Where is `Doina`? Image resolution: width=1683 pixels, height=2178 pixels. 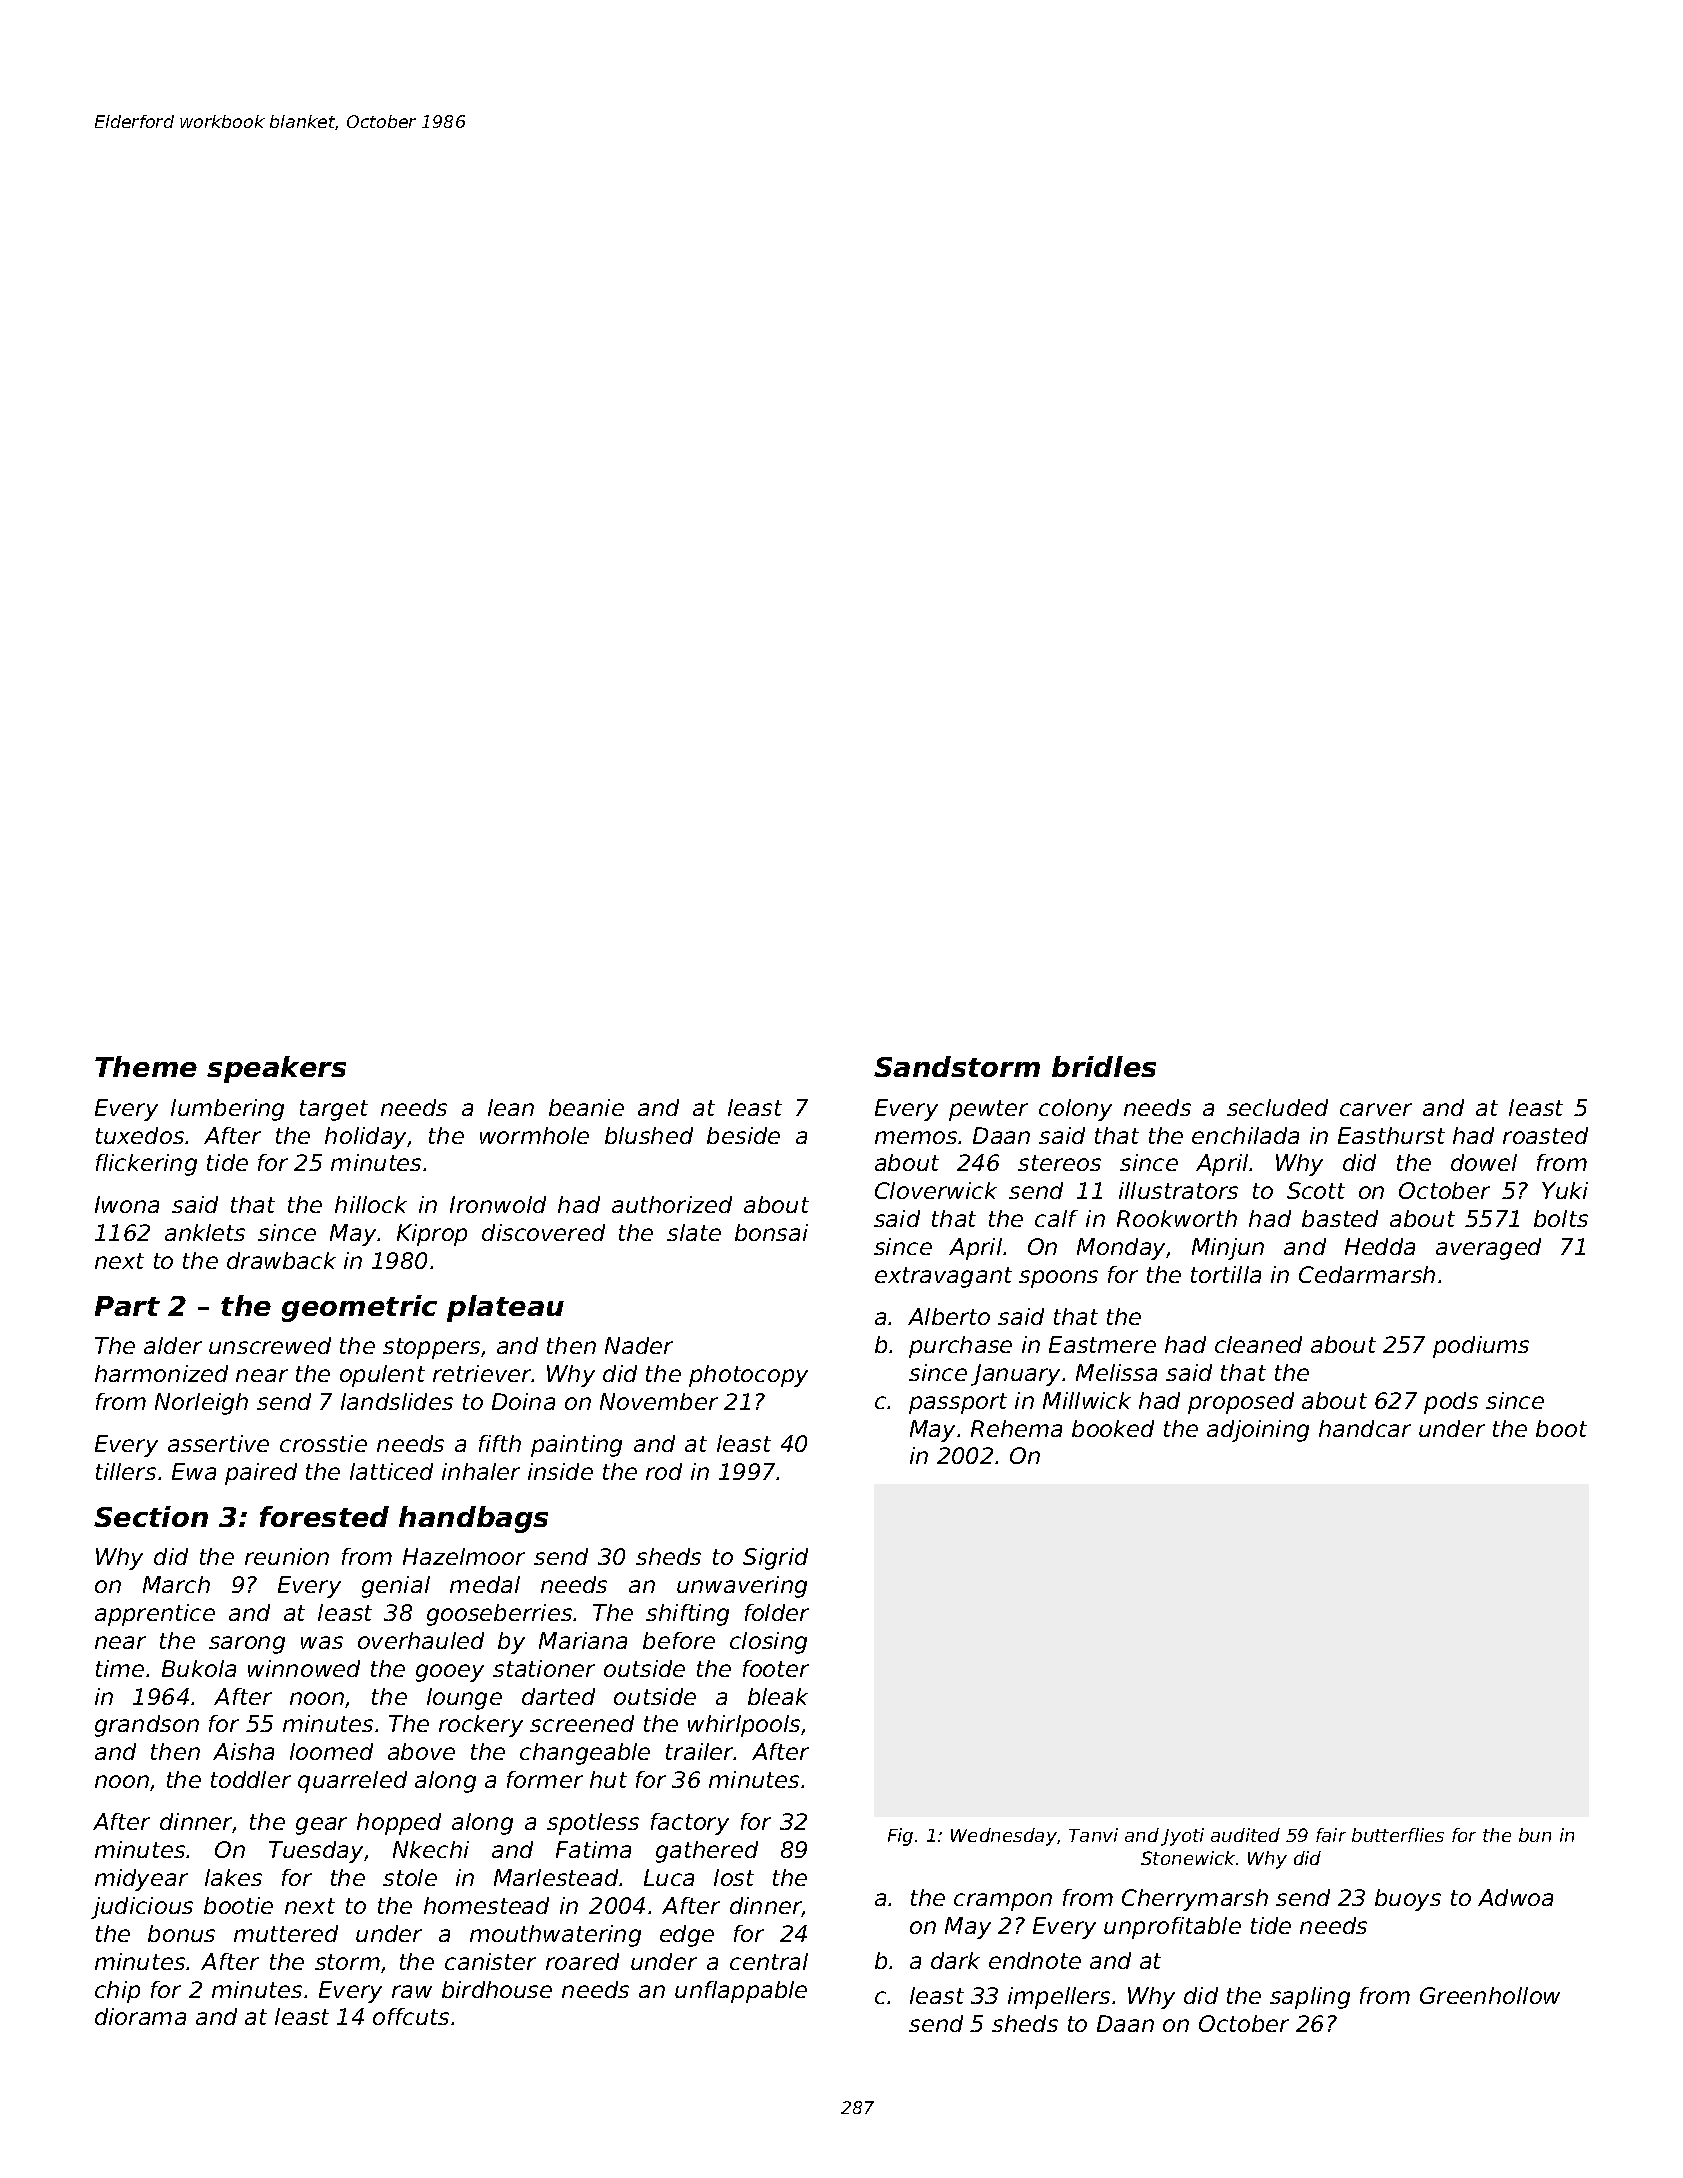
Doina is located at coordinates (523, 1401).
